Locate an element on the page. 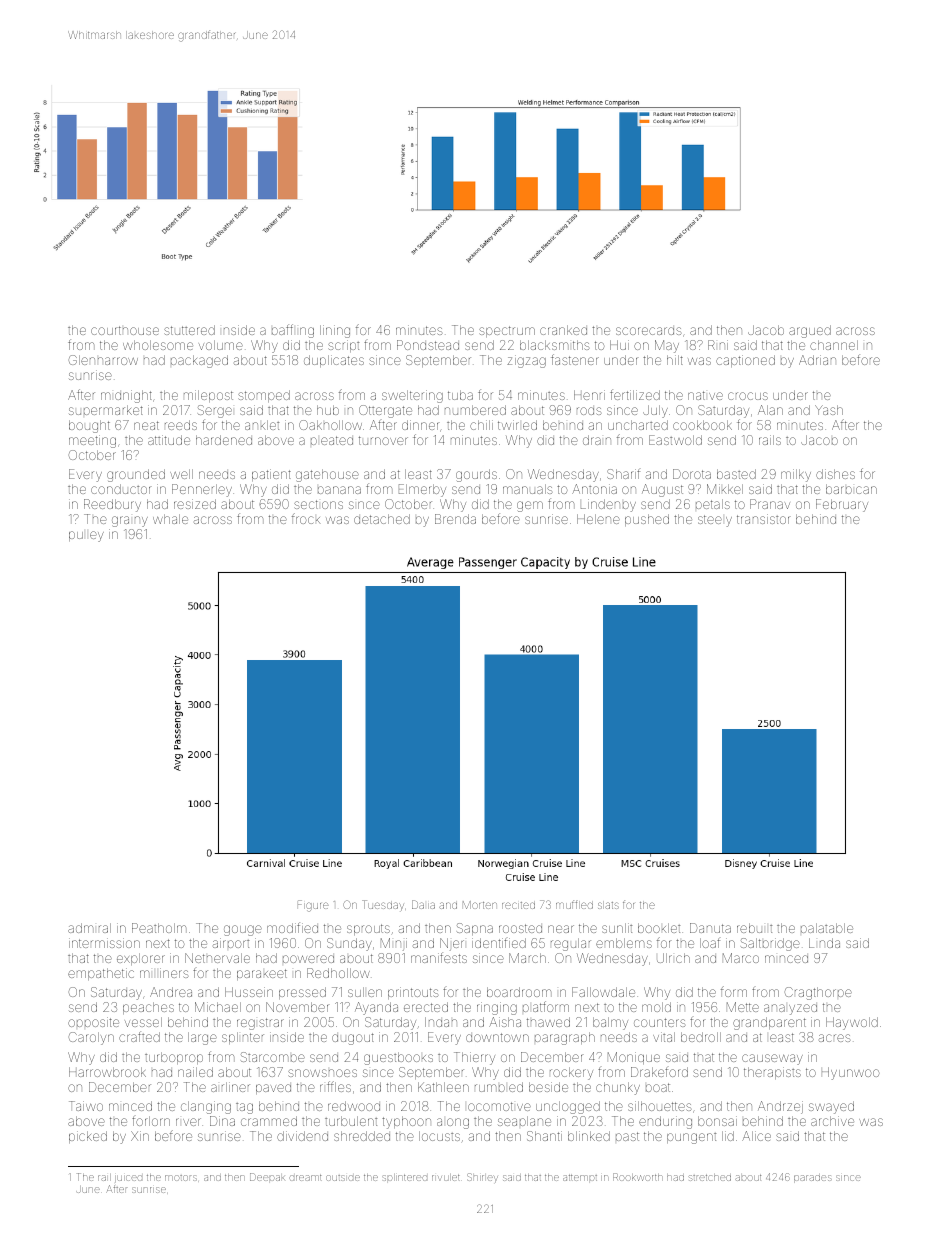  Morten is located at coordinates (480, 905).
